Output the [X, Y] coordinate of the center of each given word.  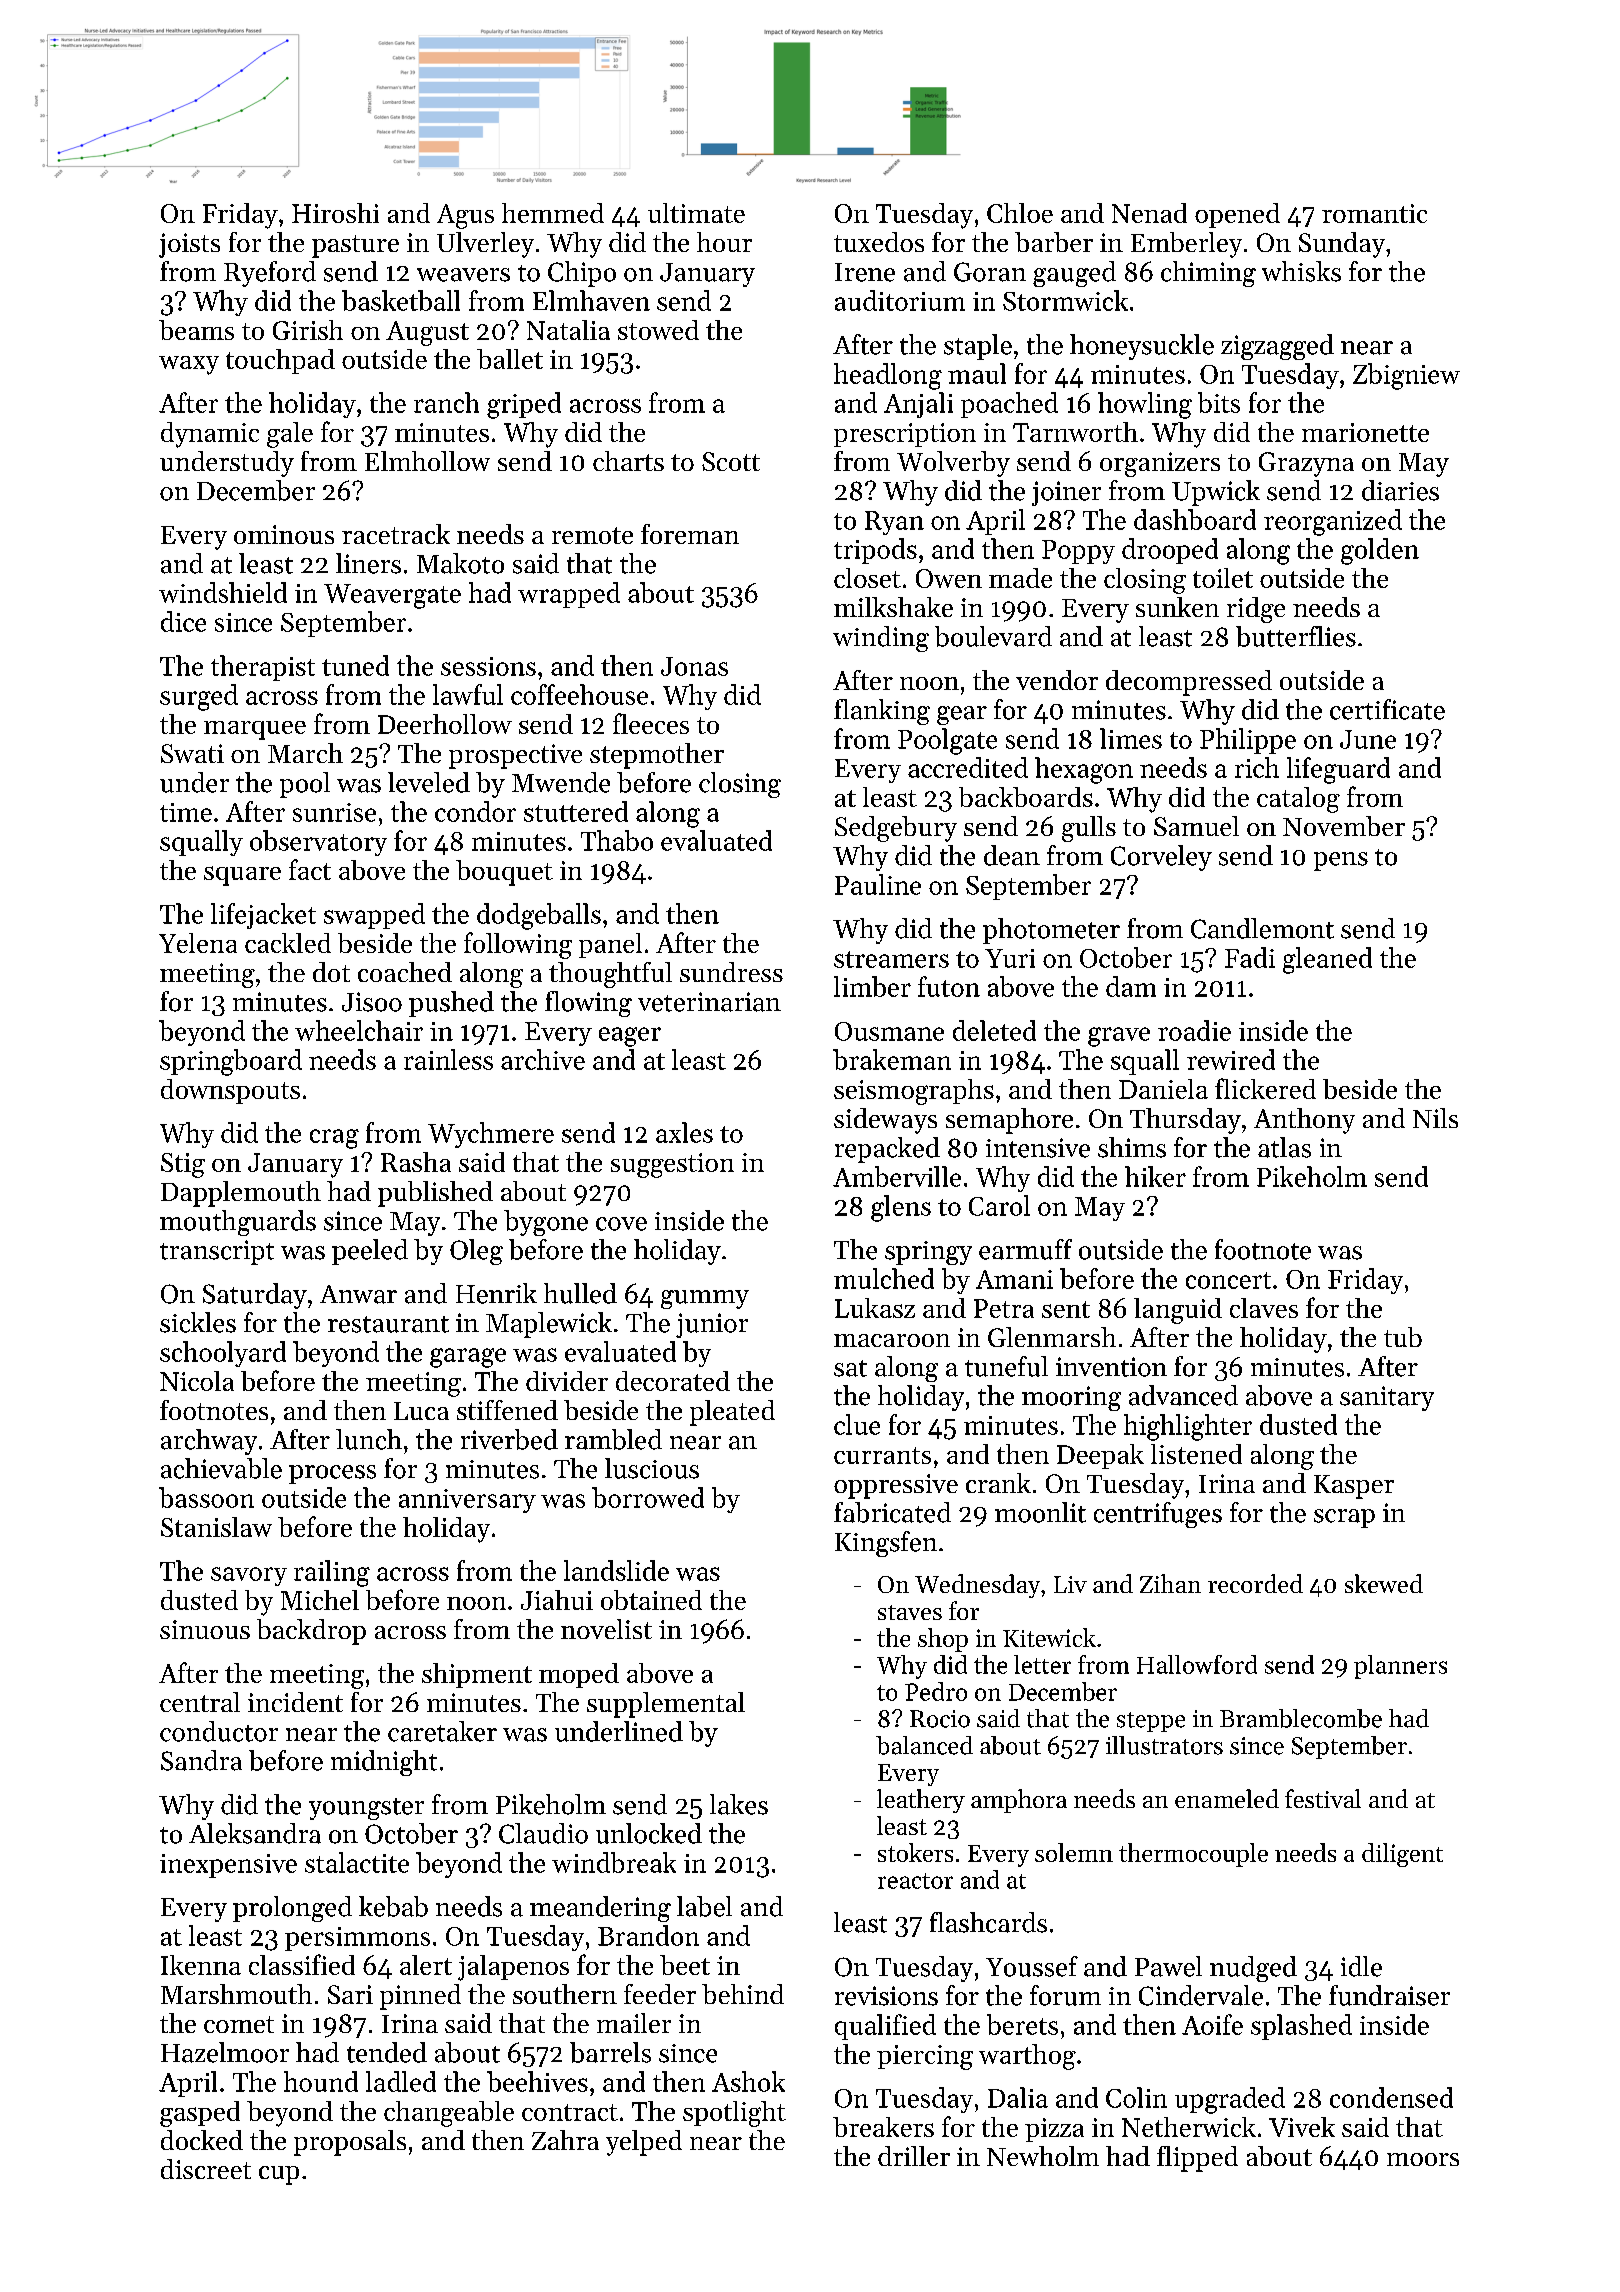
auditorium [900, 300]
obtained [651, 1600]
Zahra [565, 2140]
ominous [284, 534]
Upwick [1216, 493]
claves [1264, 1308]
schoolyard [223, 1354]
